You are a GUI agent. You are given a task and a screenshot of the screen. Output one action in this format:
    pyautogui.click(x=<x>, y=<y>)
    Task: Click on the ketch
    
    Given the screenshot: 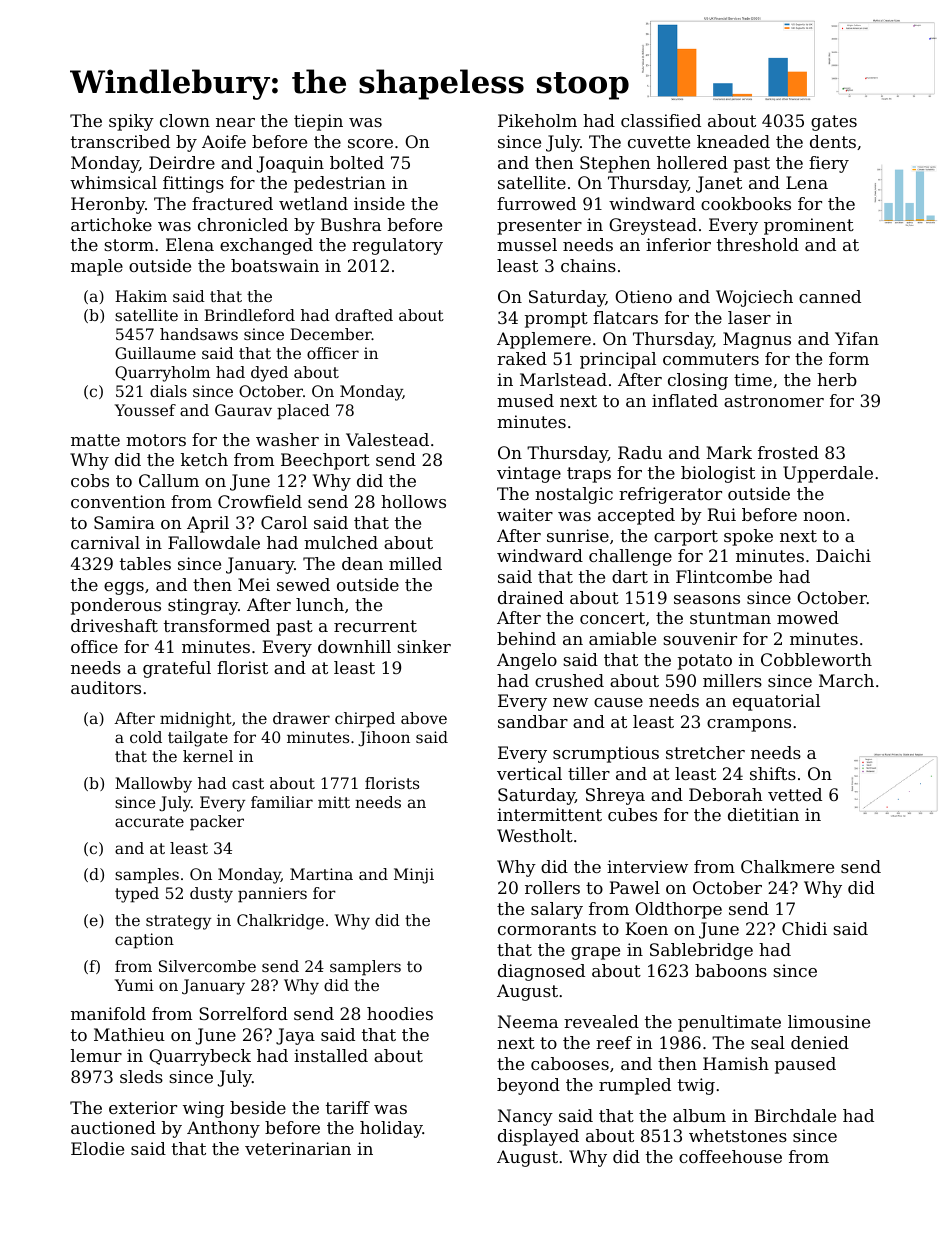 What is the action you would take?
    pyautogui.click(x=204, y=459)
